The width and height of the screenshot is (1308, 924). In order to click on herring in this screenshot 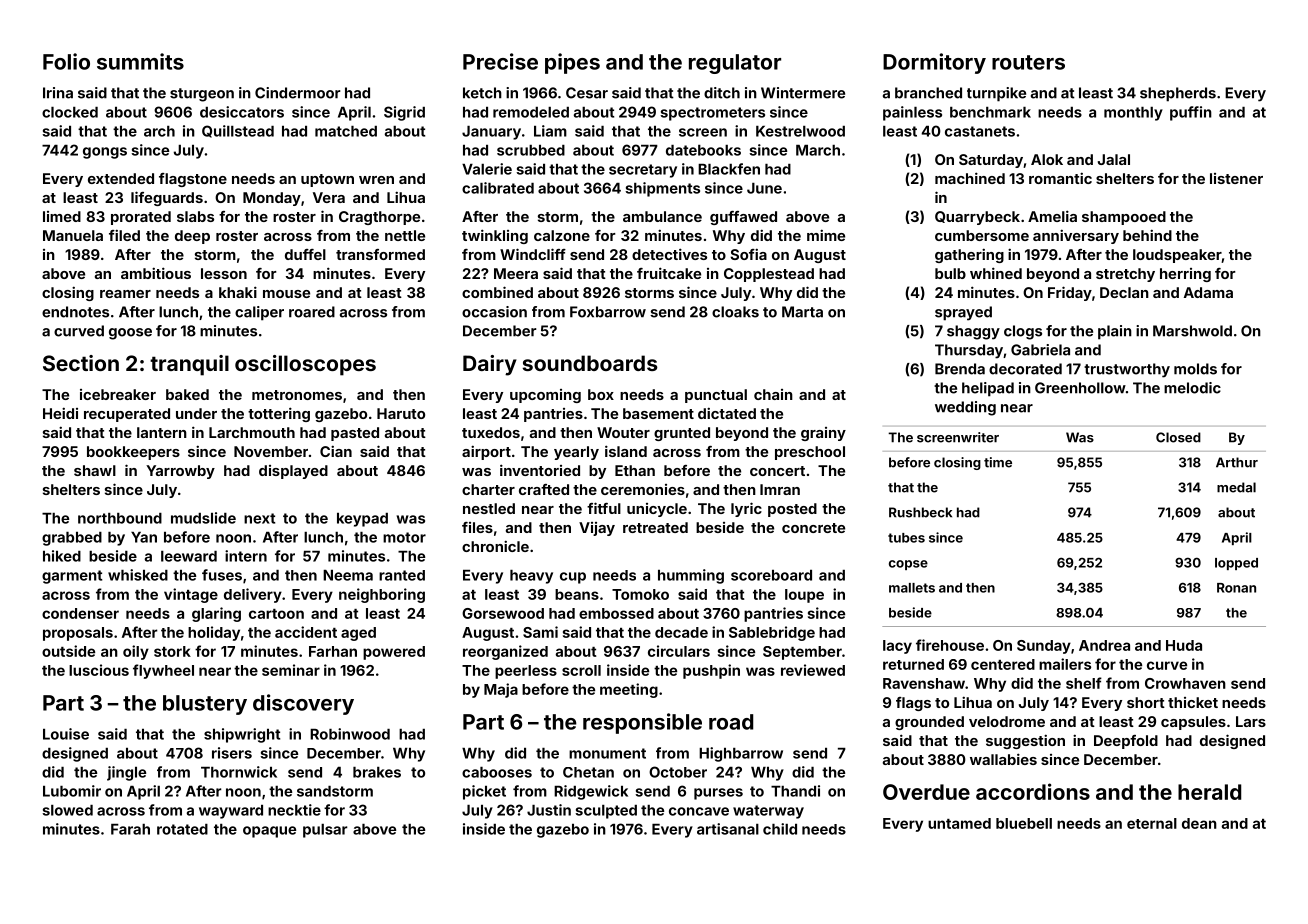, I will do `click(1185, 275)`.
